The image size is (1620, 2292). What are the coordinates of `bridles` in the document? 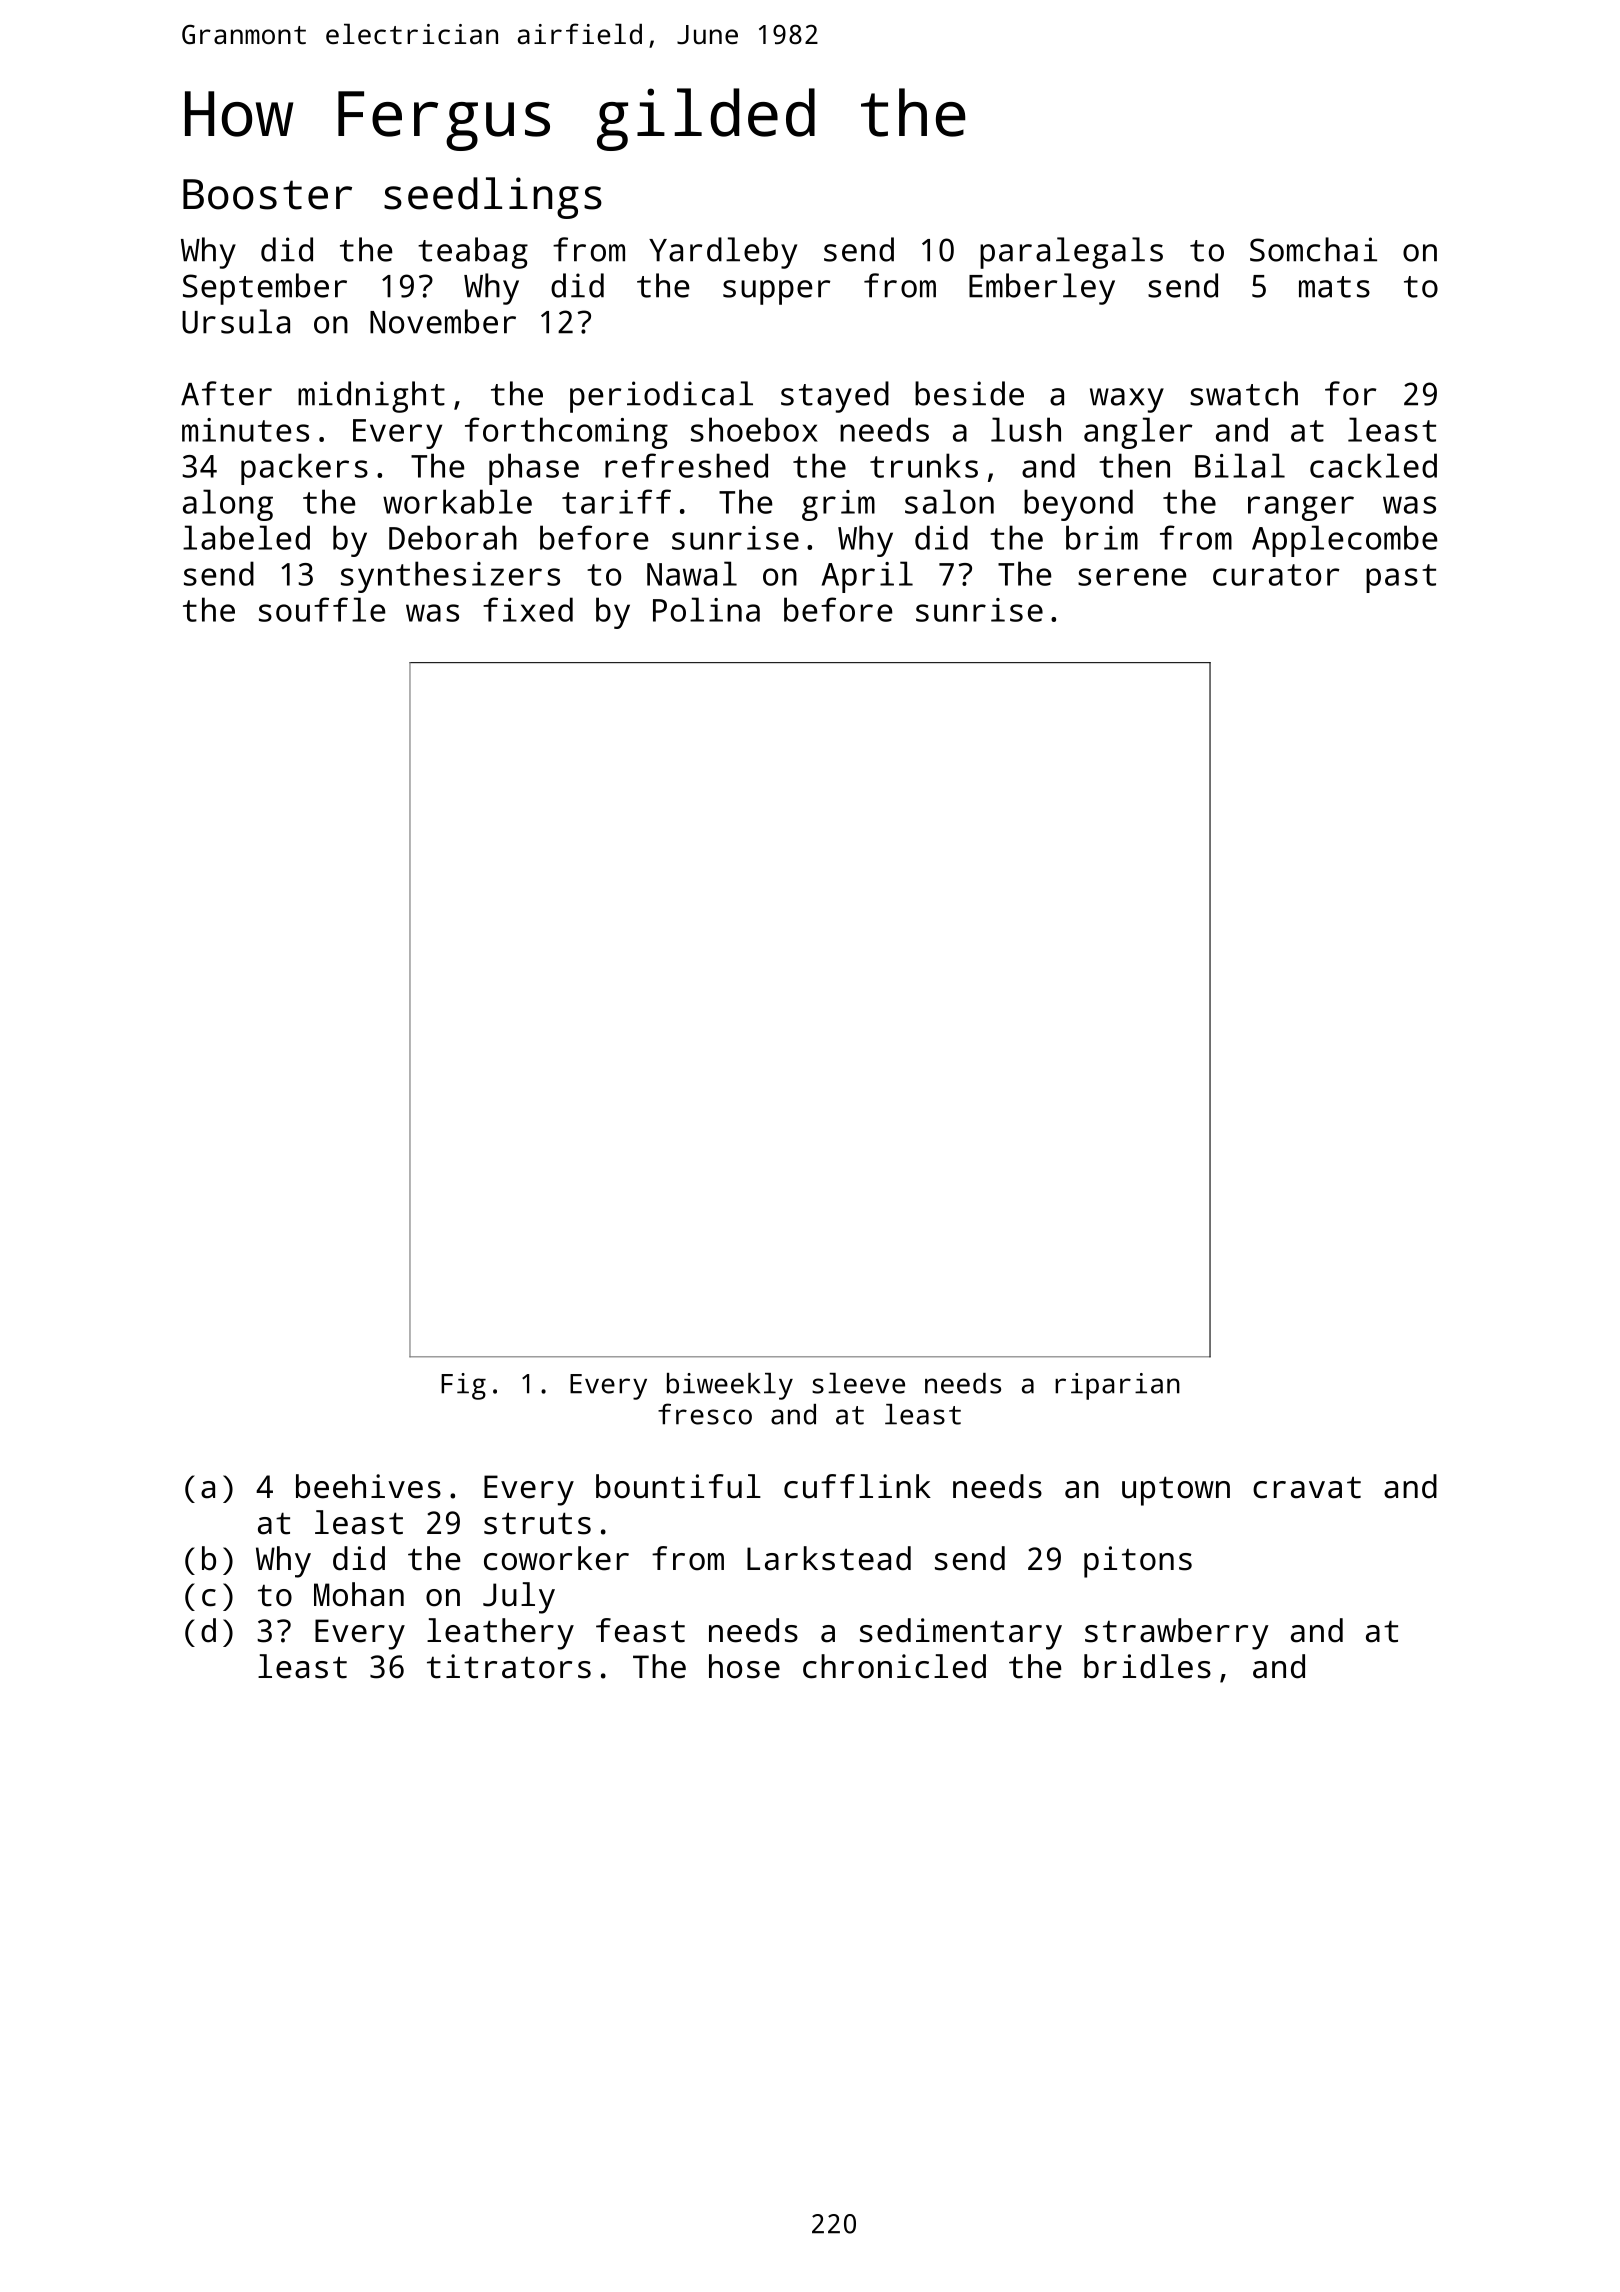 It's located at (1147, 1666).
